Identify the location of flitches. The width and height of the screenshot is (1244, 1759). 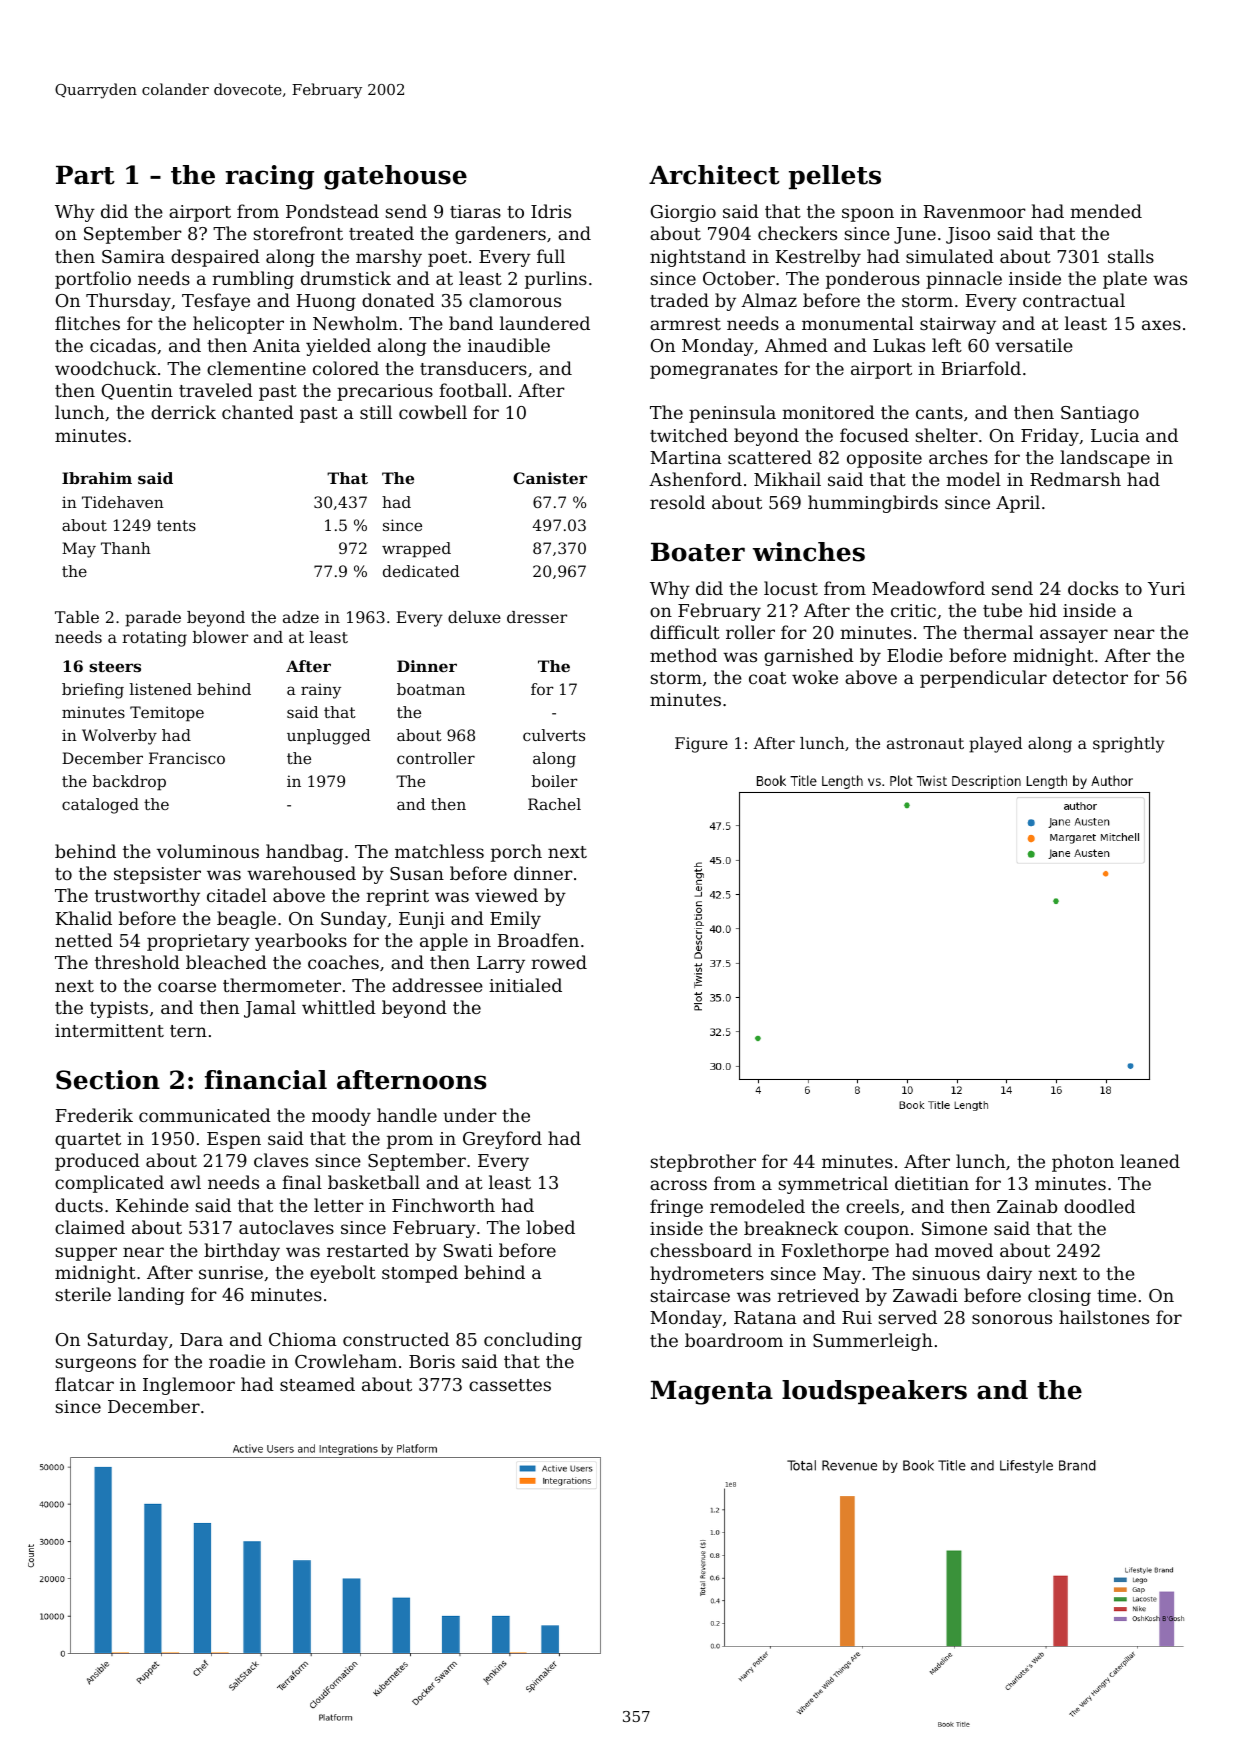
(87, 323).
